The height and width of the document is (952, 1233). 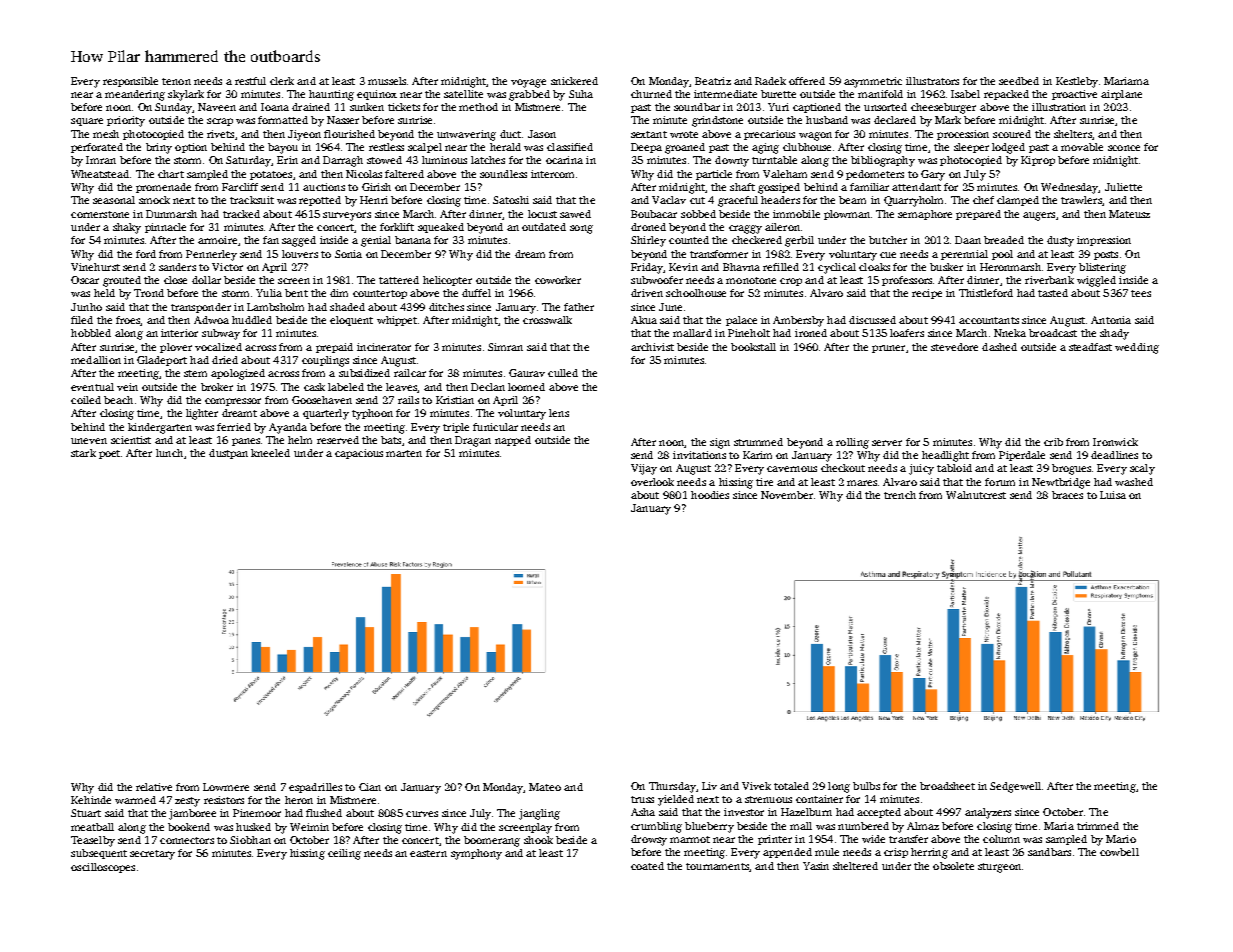 What do you see at coordinates (545, 787) in the document?
I see `Mateo` at bounding box center [545, 787].
